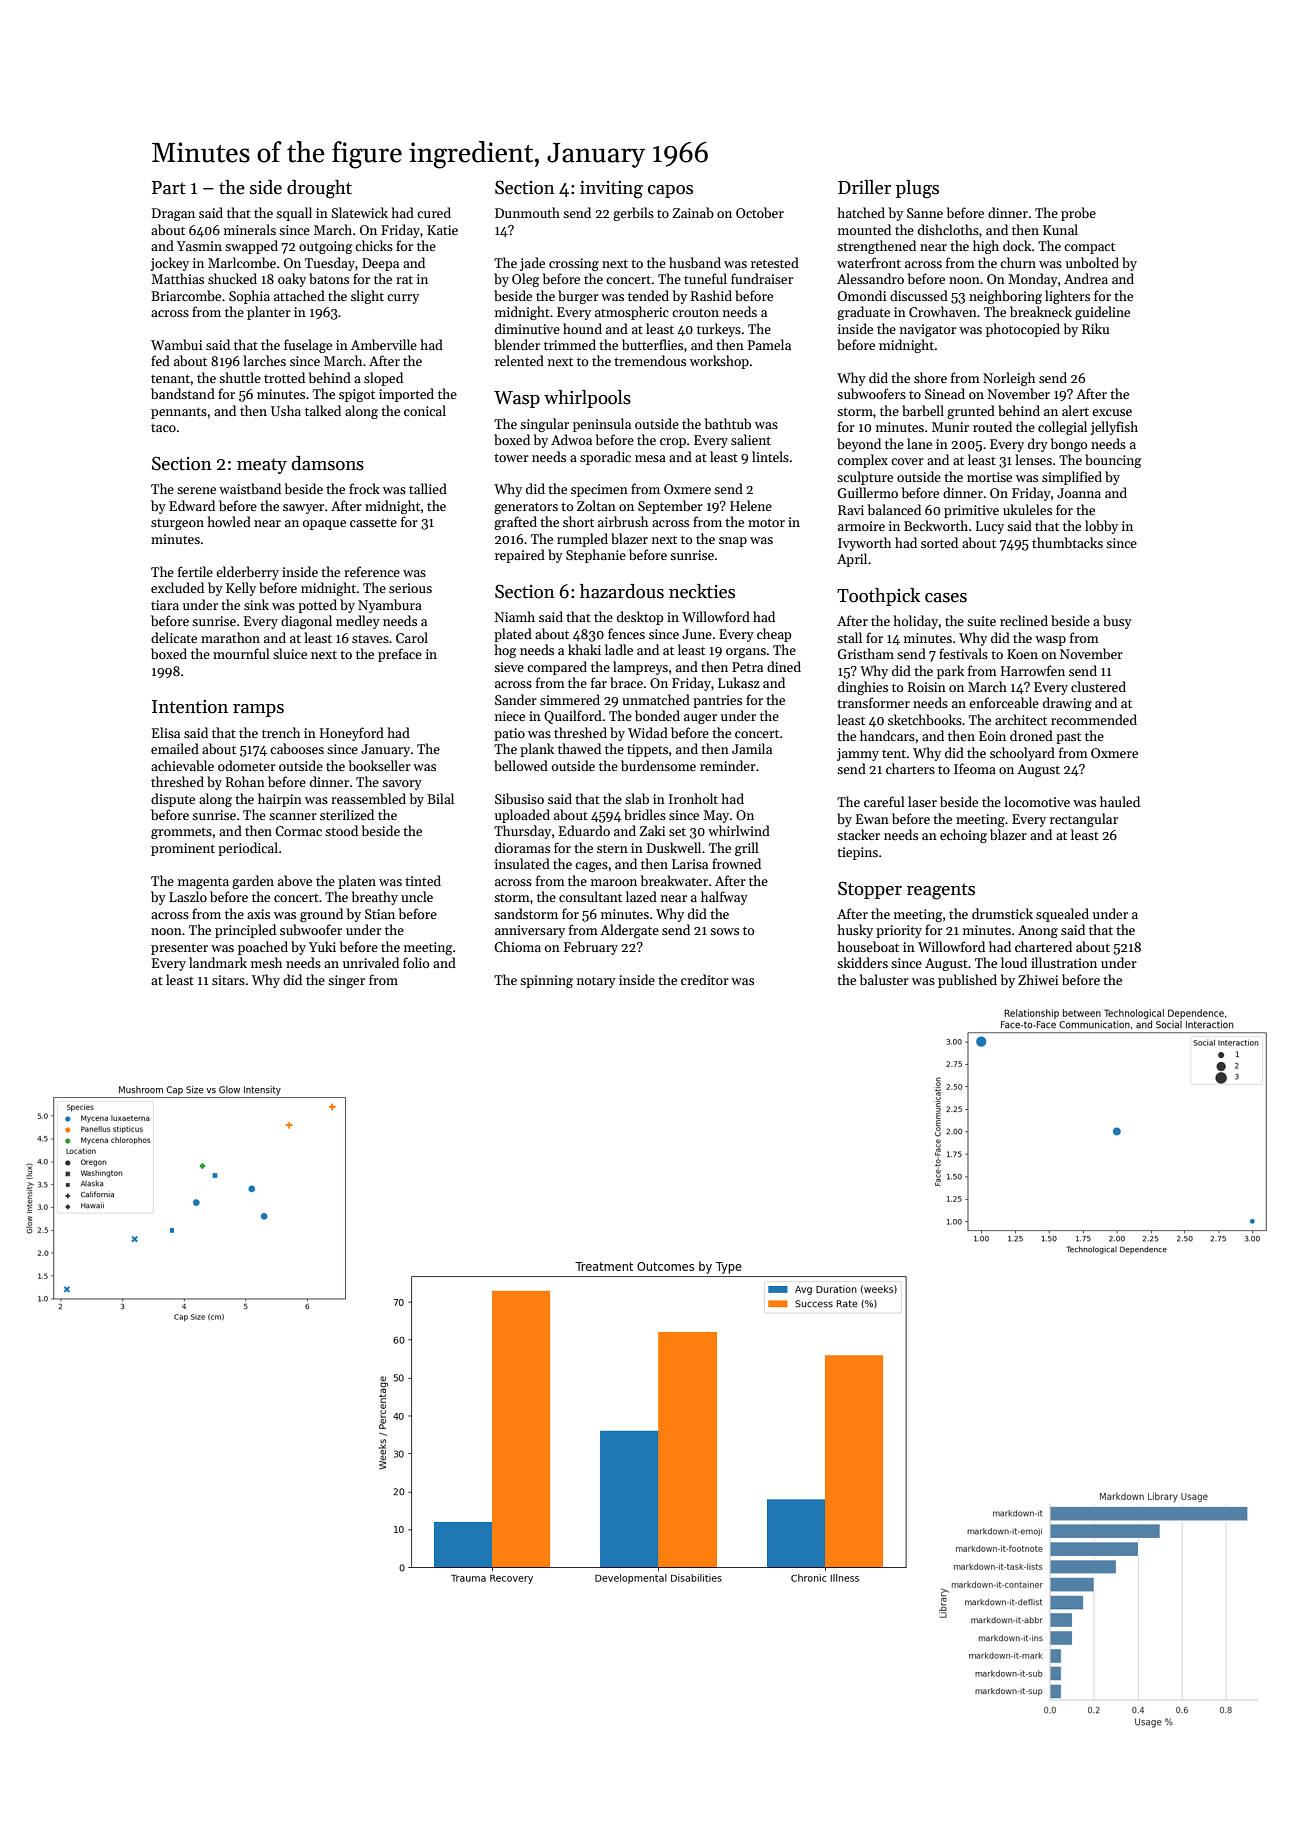  What do you see at coordinates (1078, 214) in the screenshot?
I see `probe` at bounding box center [1078, 214].
